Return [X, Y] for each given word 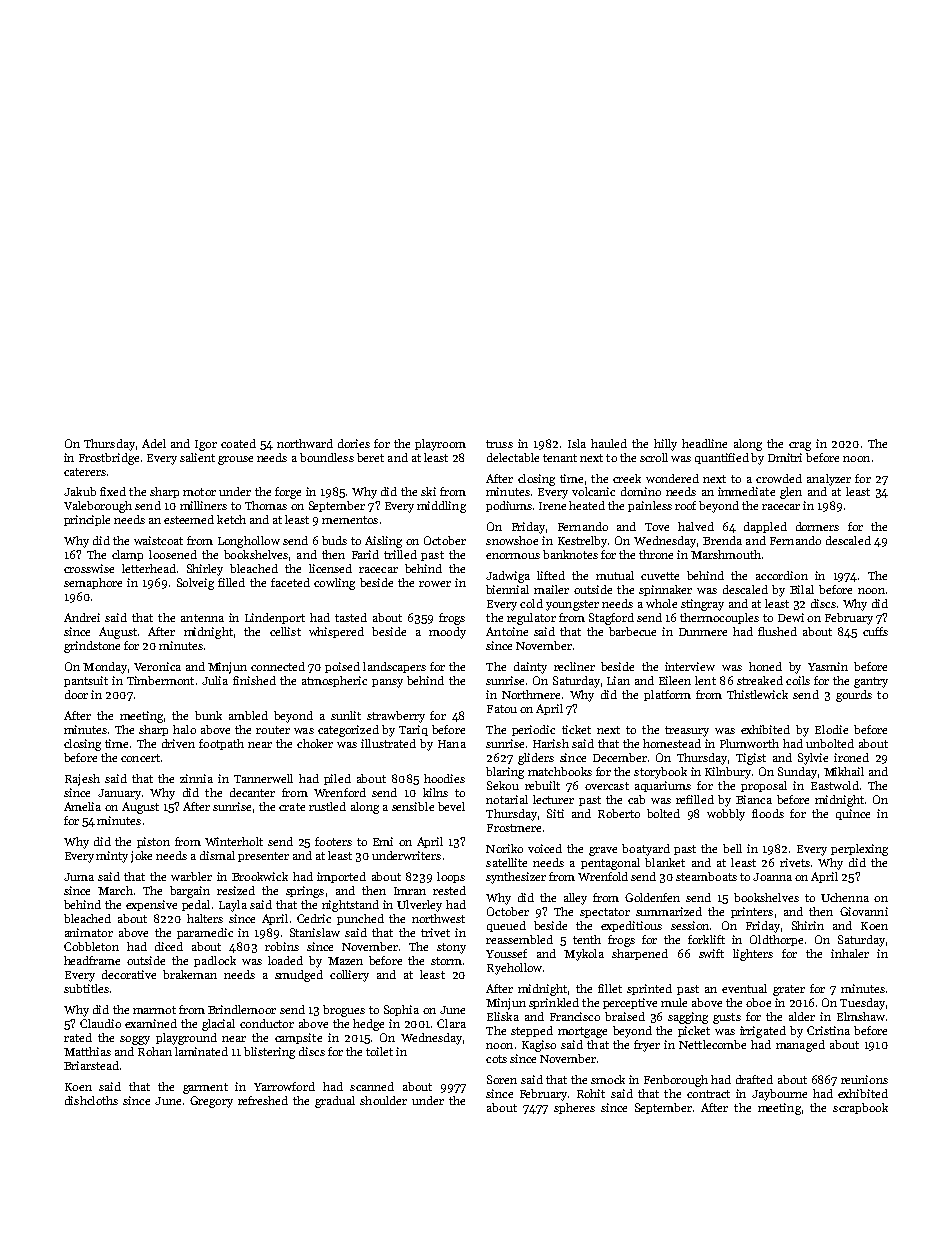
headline [704, 443]
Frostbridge [109, 459]
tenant [560, 458]
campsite [298, 1038]
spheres [574, 1108]
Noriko [504, 848]
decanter [252, 792]
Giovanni [864, 911]
